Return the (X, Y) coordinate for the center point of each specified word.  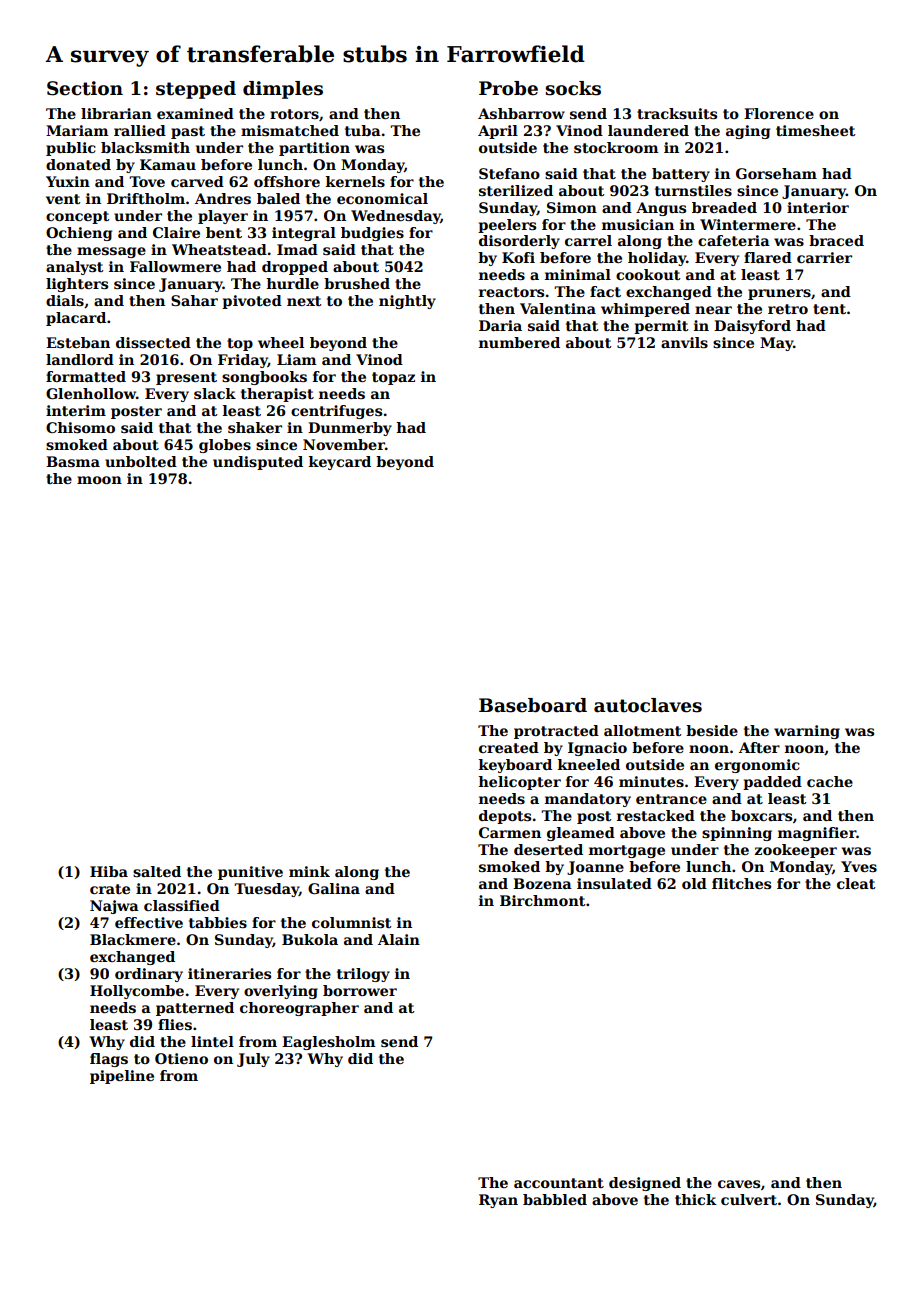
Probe (508, 88)
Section (85, 88)
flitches (741, 883)
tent (829, 309)
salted (157, 871)
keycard (340, 463)
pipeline (122, 1077)
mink (309, 871)
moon (99, 480)
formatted (86, 376)
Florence (779, 113)
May (777, 344)
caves (739, 1184)
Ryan (498, 1201)
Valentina (558, 308)
